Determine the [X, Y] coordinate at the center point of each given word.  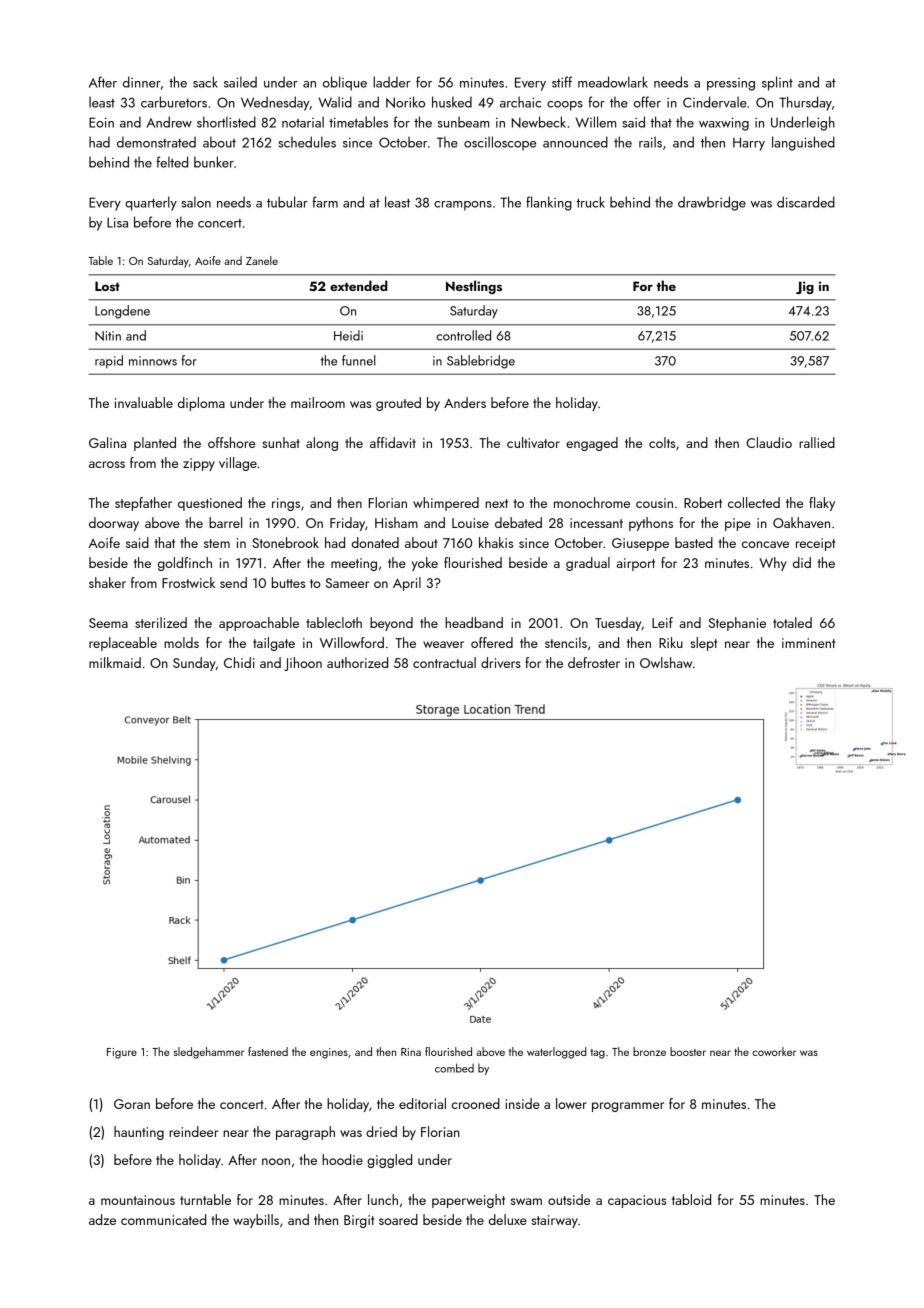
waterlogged [556, 1053]
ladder [391, 82]
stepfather [143, 504]
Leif [662, 622]
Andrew [169, 122]
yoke [425, 564]
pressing [731, 84]
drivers [501, 662]
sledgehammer [209, 1053]
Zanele [262, 260]
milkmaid [115, 662]
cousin [654, 503]
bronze [649, 1051]
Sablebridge [481, 362]
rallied [817, 442]
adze [102, 1219]
